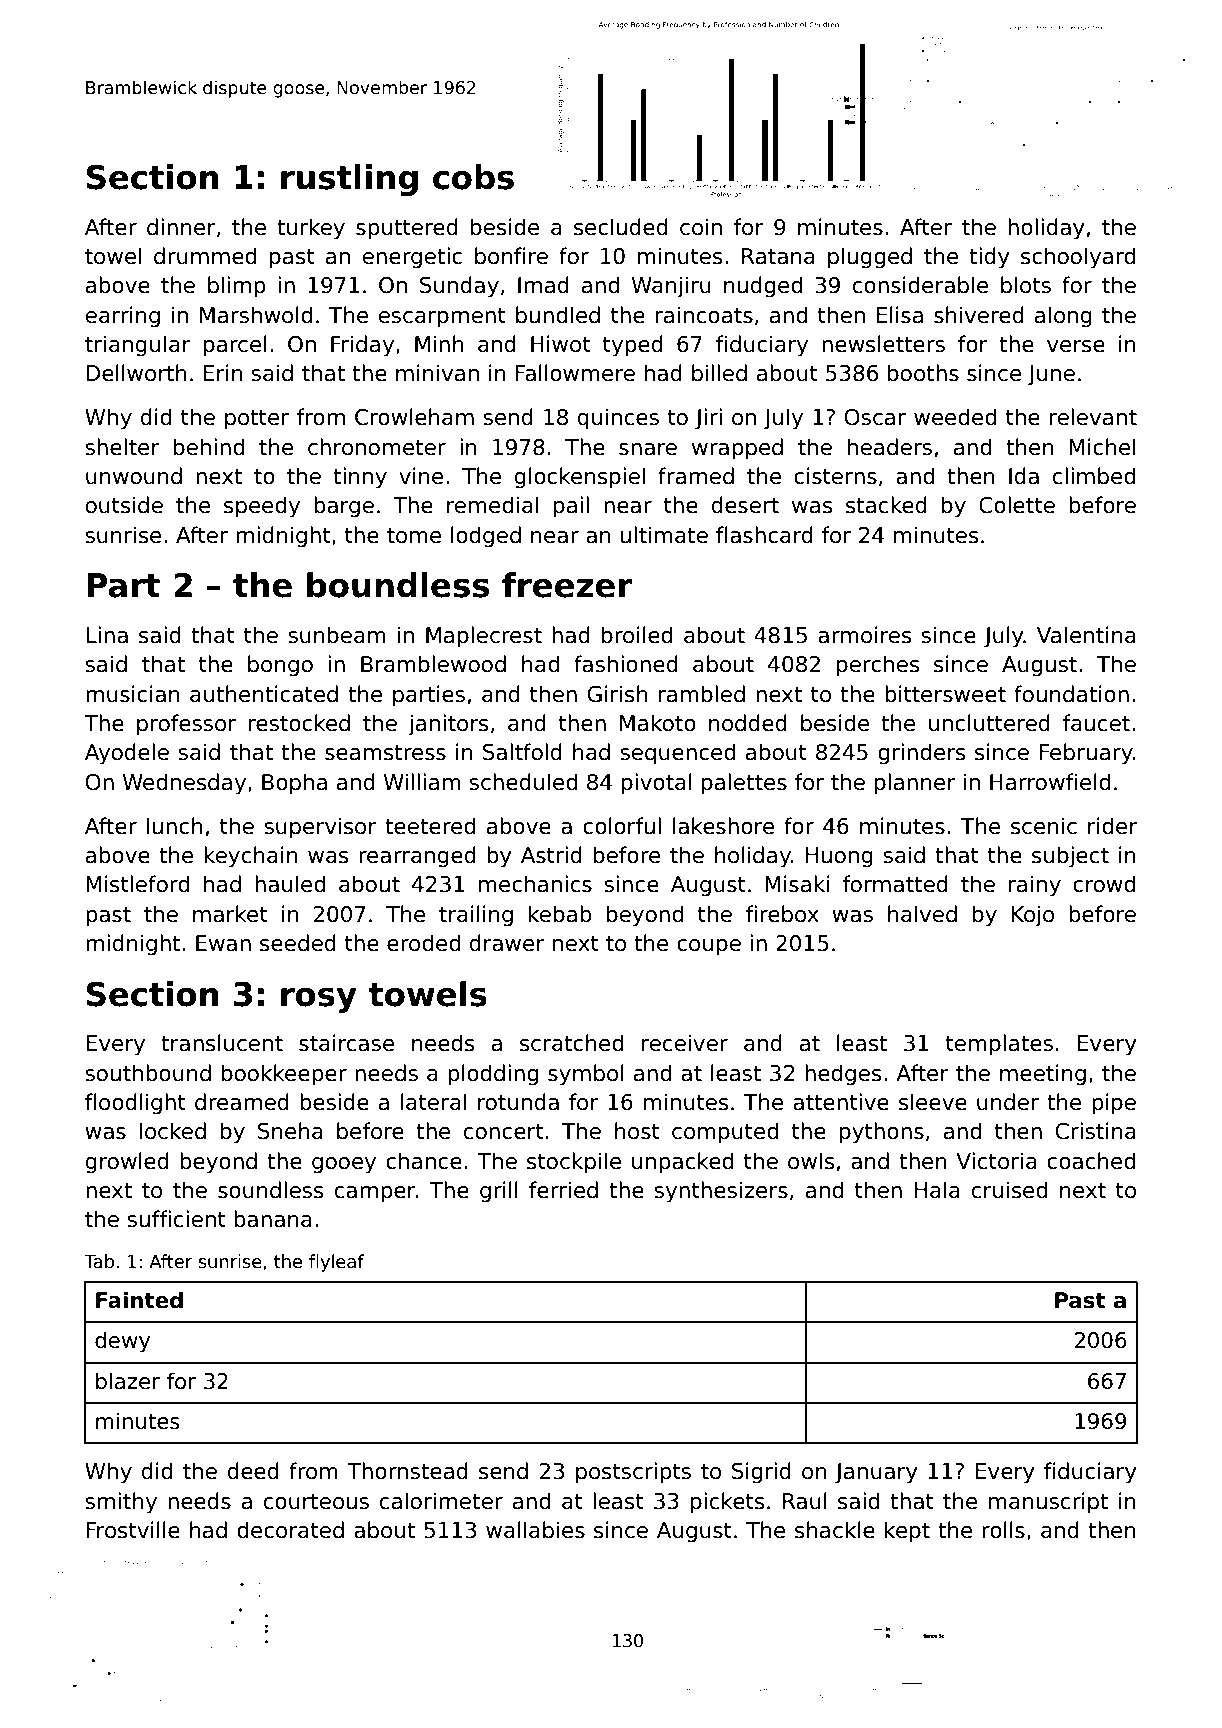 This screenshot has width=1222, height=1728. What do you see at coordinates (134, 476) in the screenshot?
I see `unwound` at bounding box center [134, 476].
